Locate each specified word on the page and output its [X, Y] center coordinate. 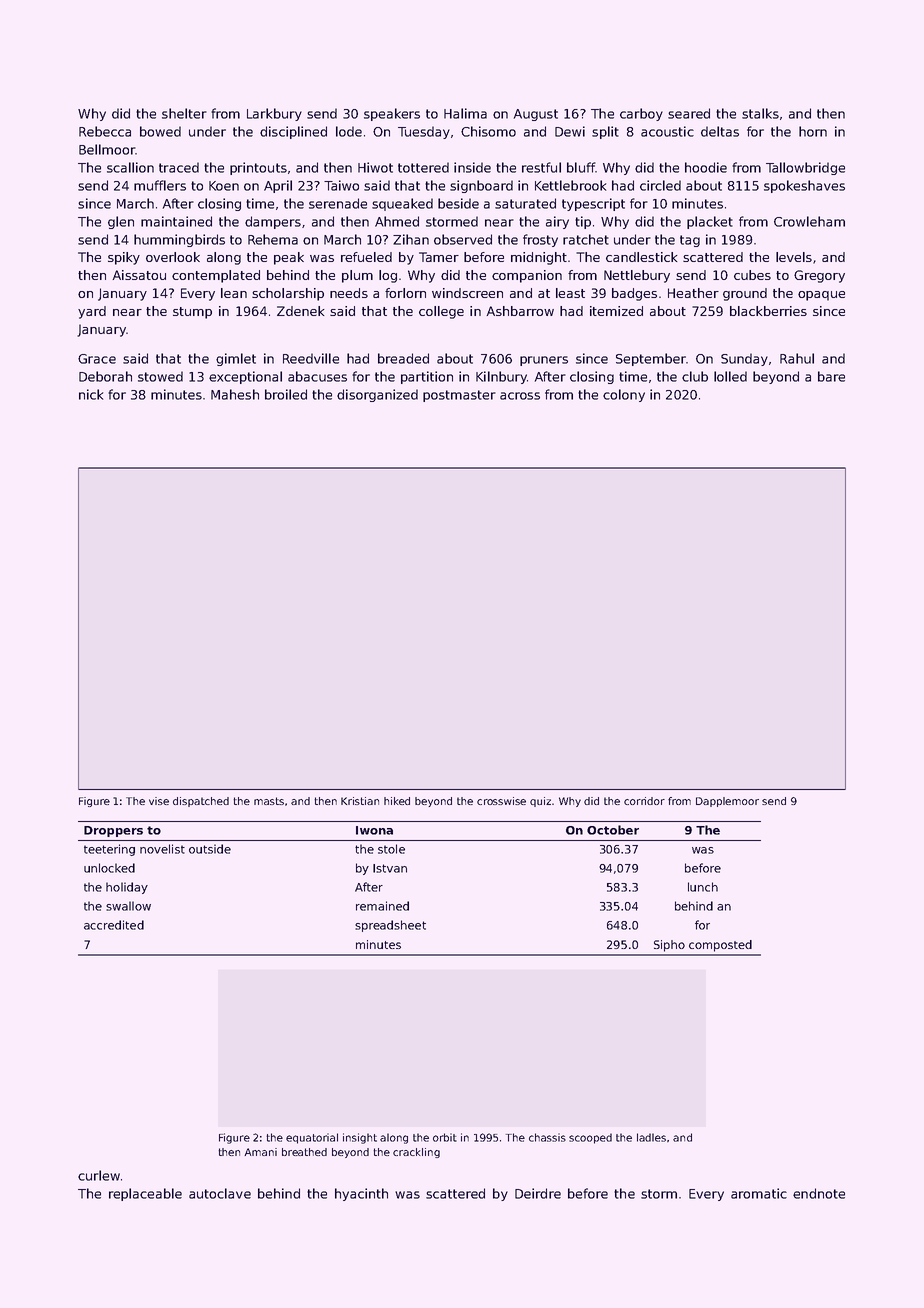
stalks [760, 113]
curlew [99, 1175]
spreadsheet [390, 926]
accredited [114, 925]
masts [269, 801]
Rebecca [105, 131]
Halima [465, 113]
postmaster [459, 396]
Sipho [669, 946]
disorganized [377, 395]
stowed [160, 376]
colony [624, 395]
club [695, 376]
